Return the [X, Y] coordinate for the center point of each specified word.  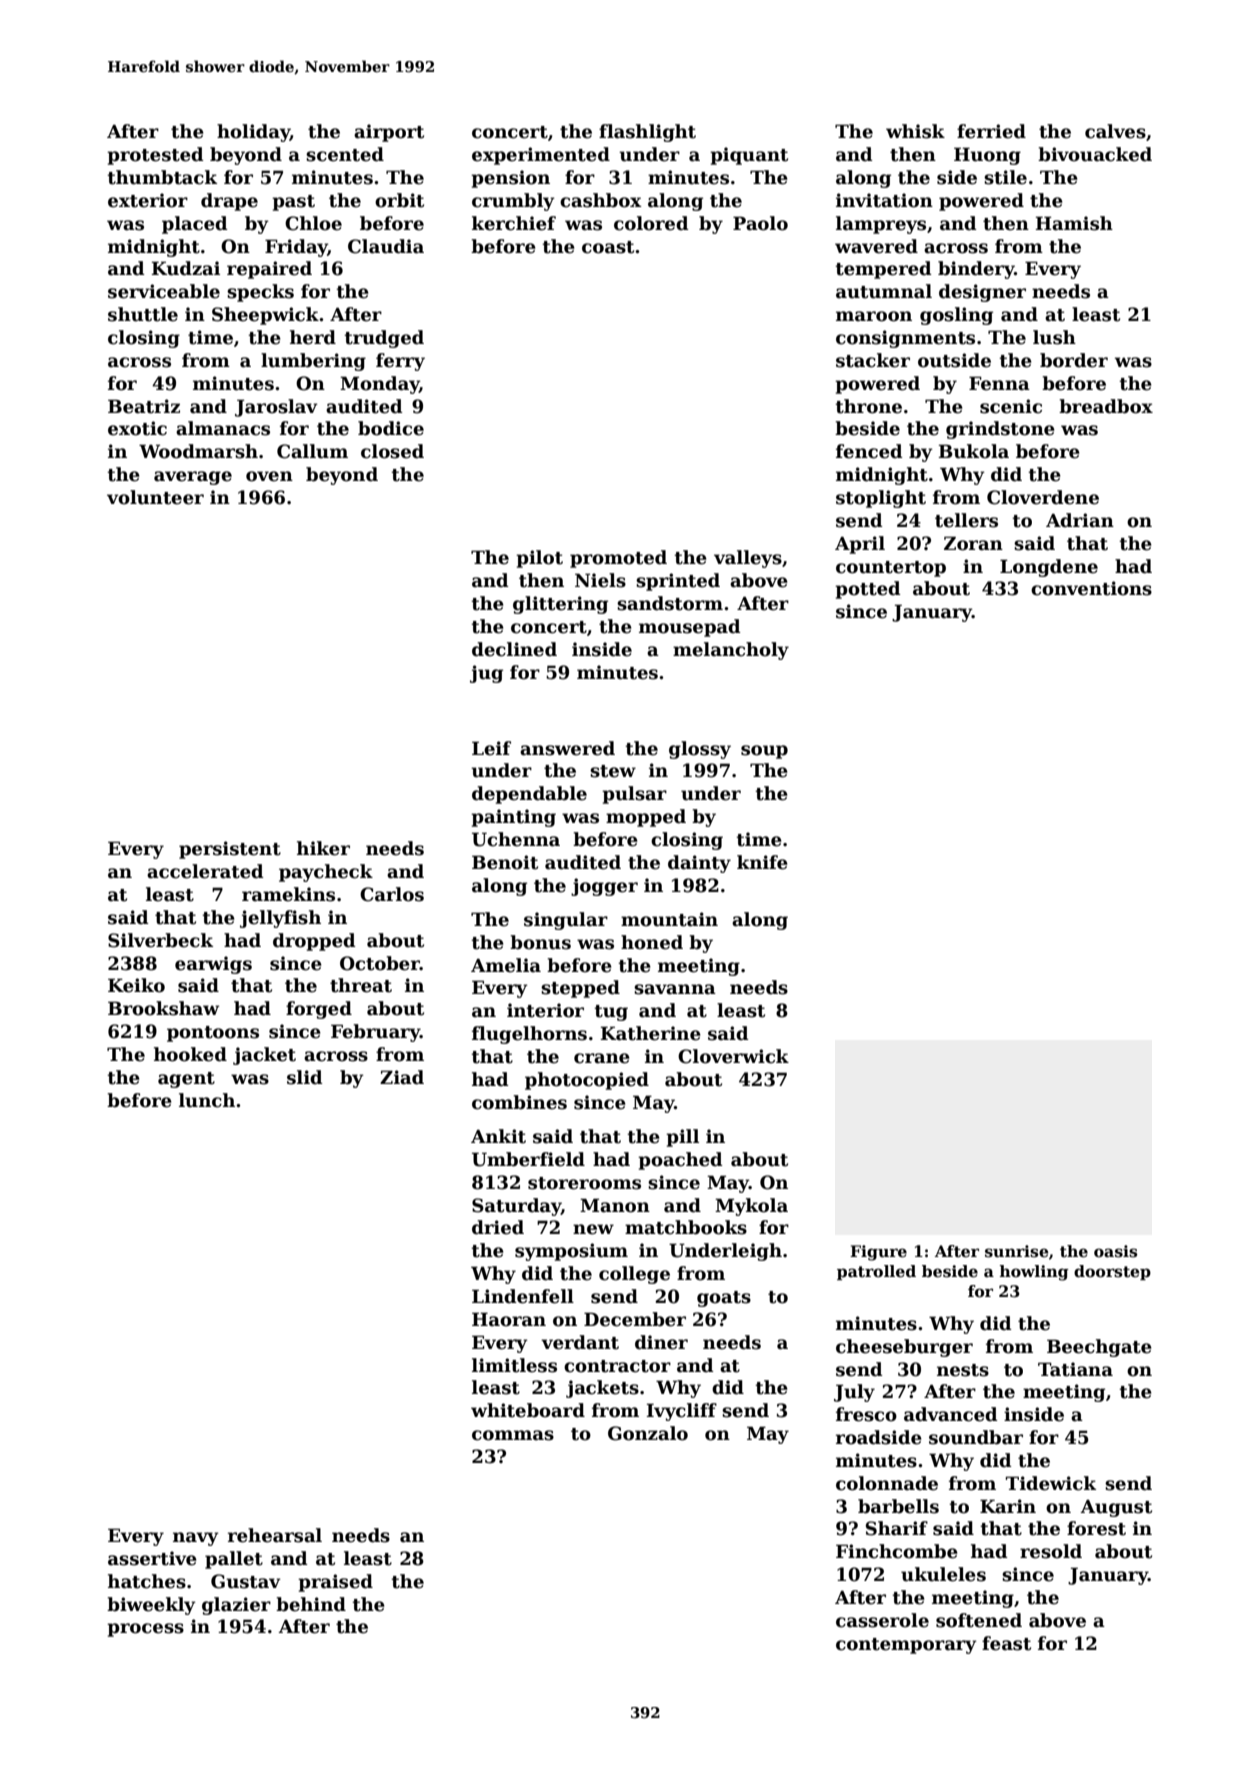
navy [196, 1539]
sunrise [1017, 1251]
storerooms [584, 1183]
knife [762, 862]
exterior [148, 200]
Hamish [1074, 223]
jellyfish [280, 919]
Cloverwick [733, 1056]
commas [513, 1435]
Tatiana [1075, 1369]
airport [389, 133]
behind [311, 1604]
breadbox [1106, 406]
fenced [869, 451]
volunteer [155, 497]
